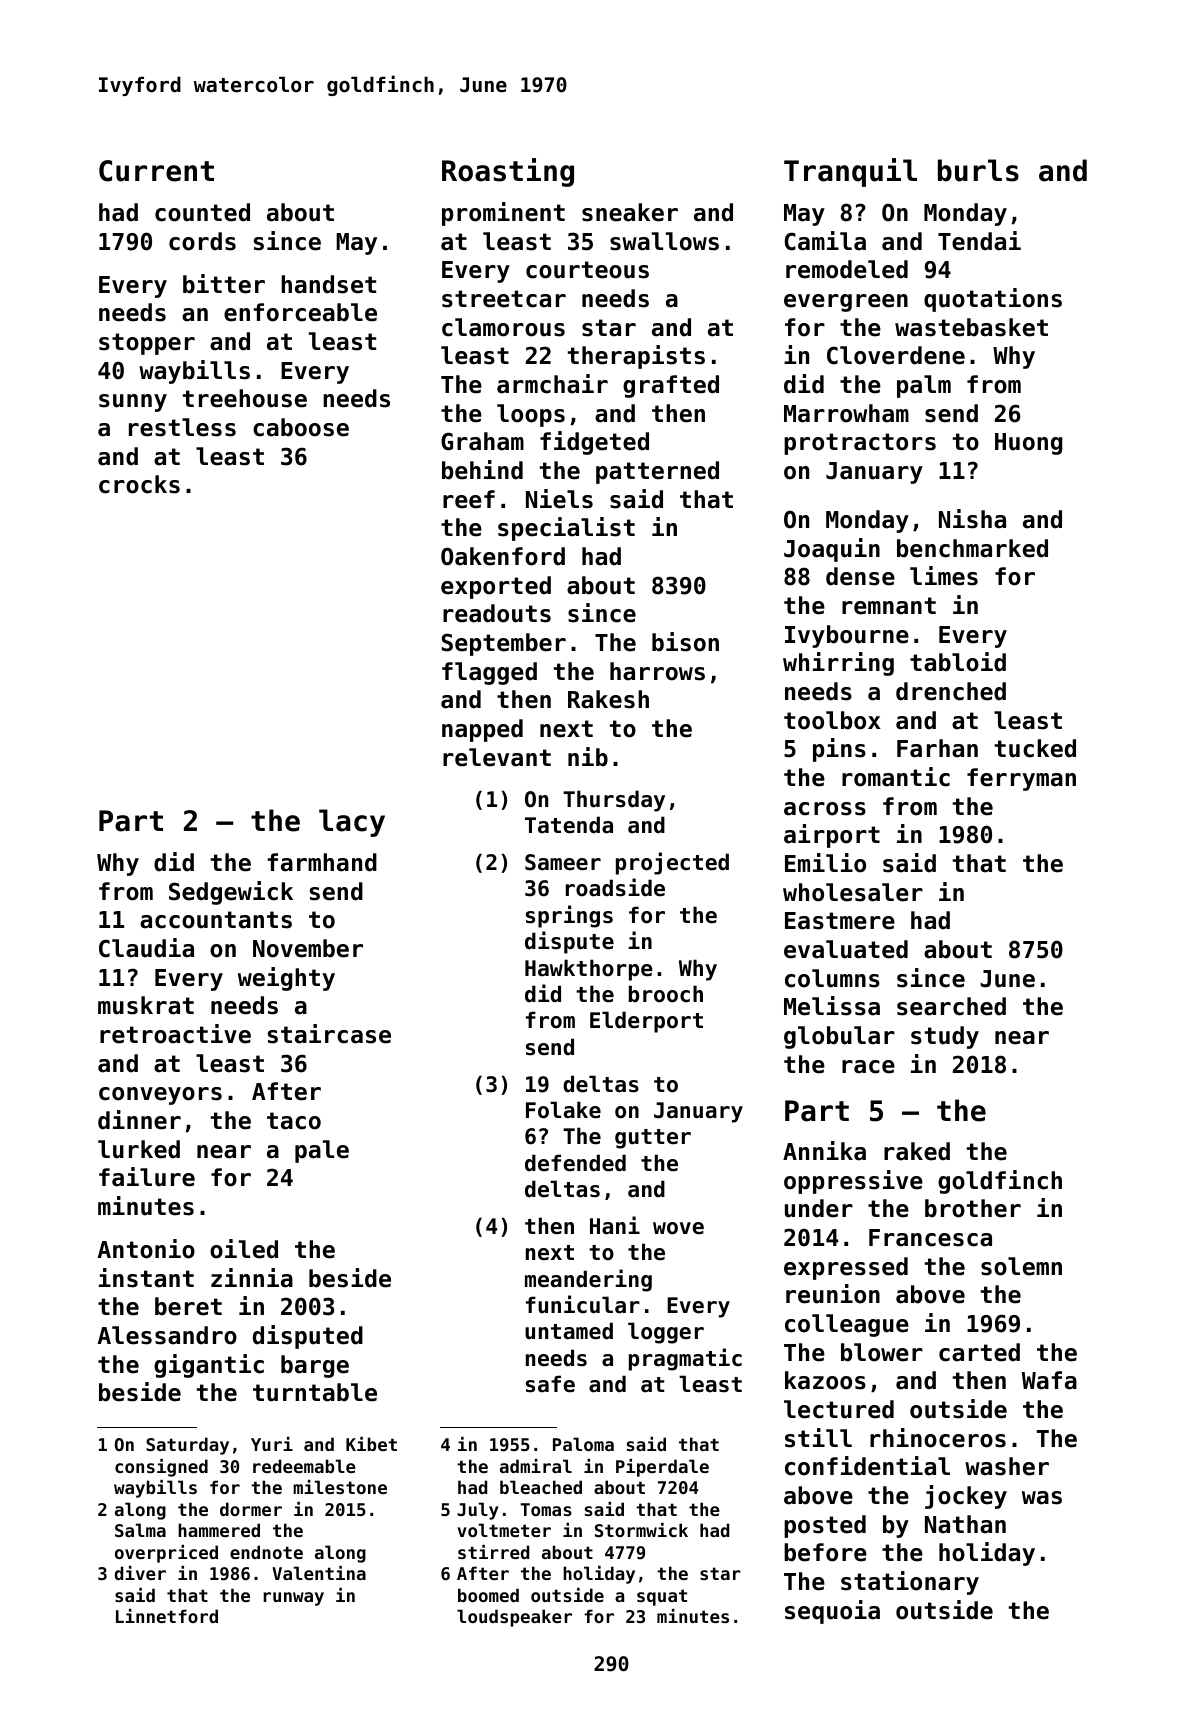 Image resolution: width=1187 pixels, height=1719 pixels. Describe the element at coordinates (868, 1067) in the screenshot. I see `race` at that location.
